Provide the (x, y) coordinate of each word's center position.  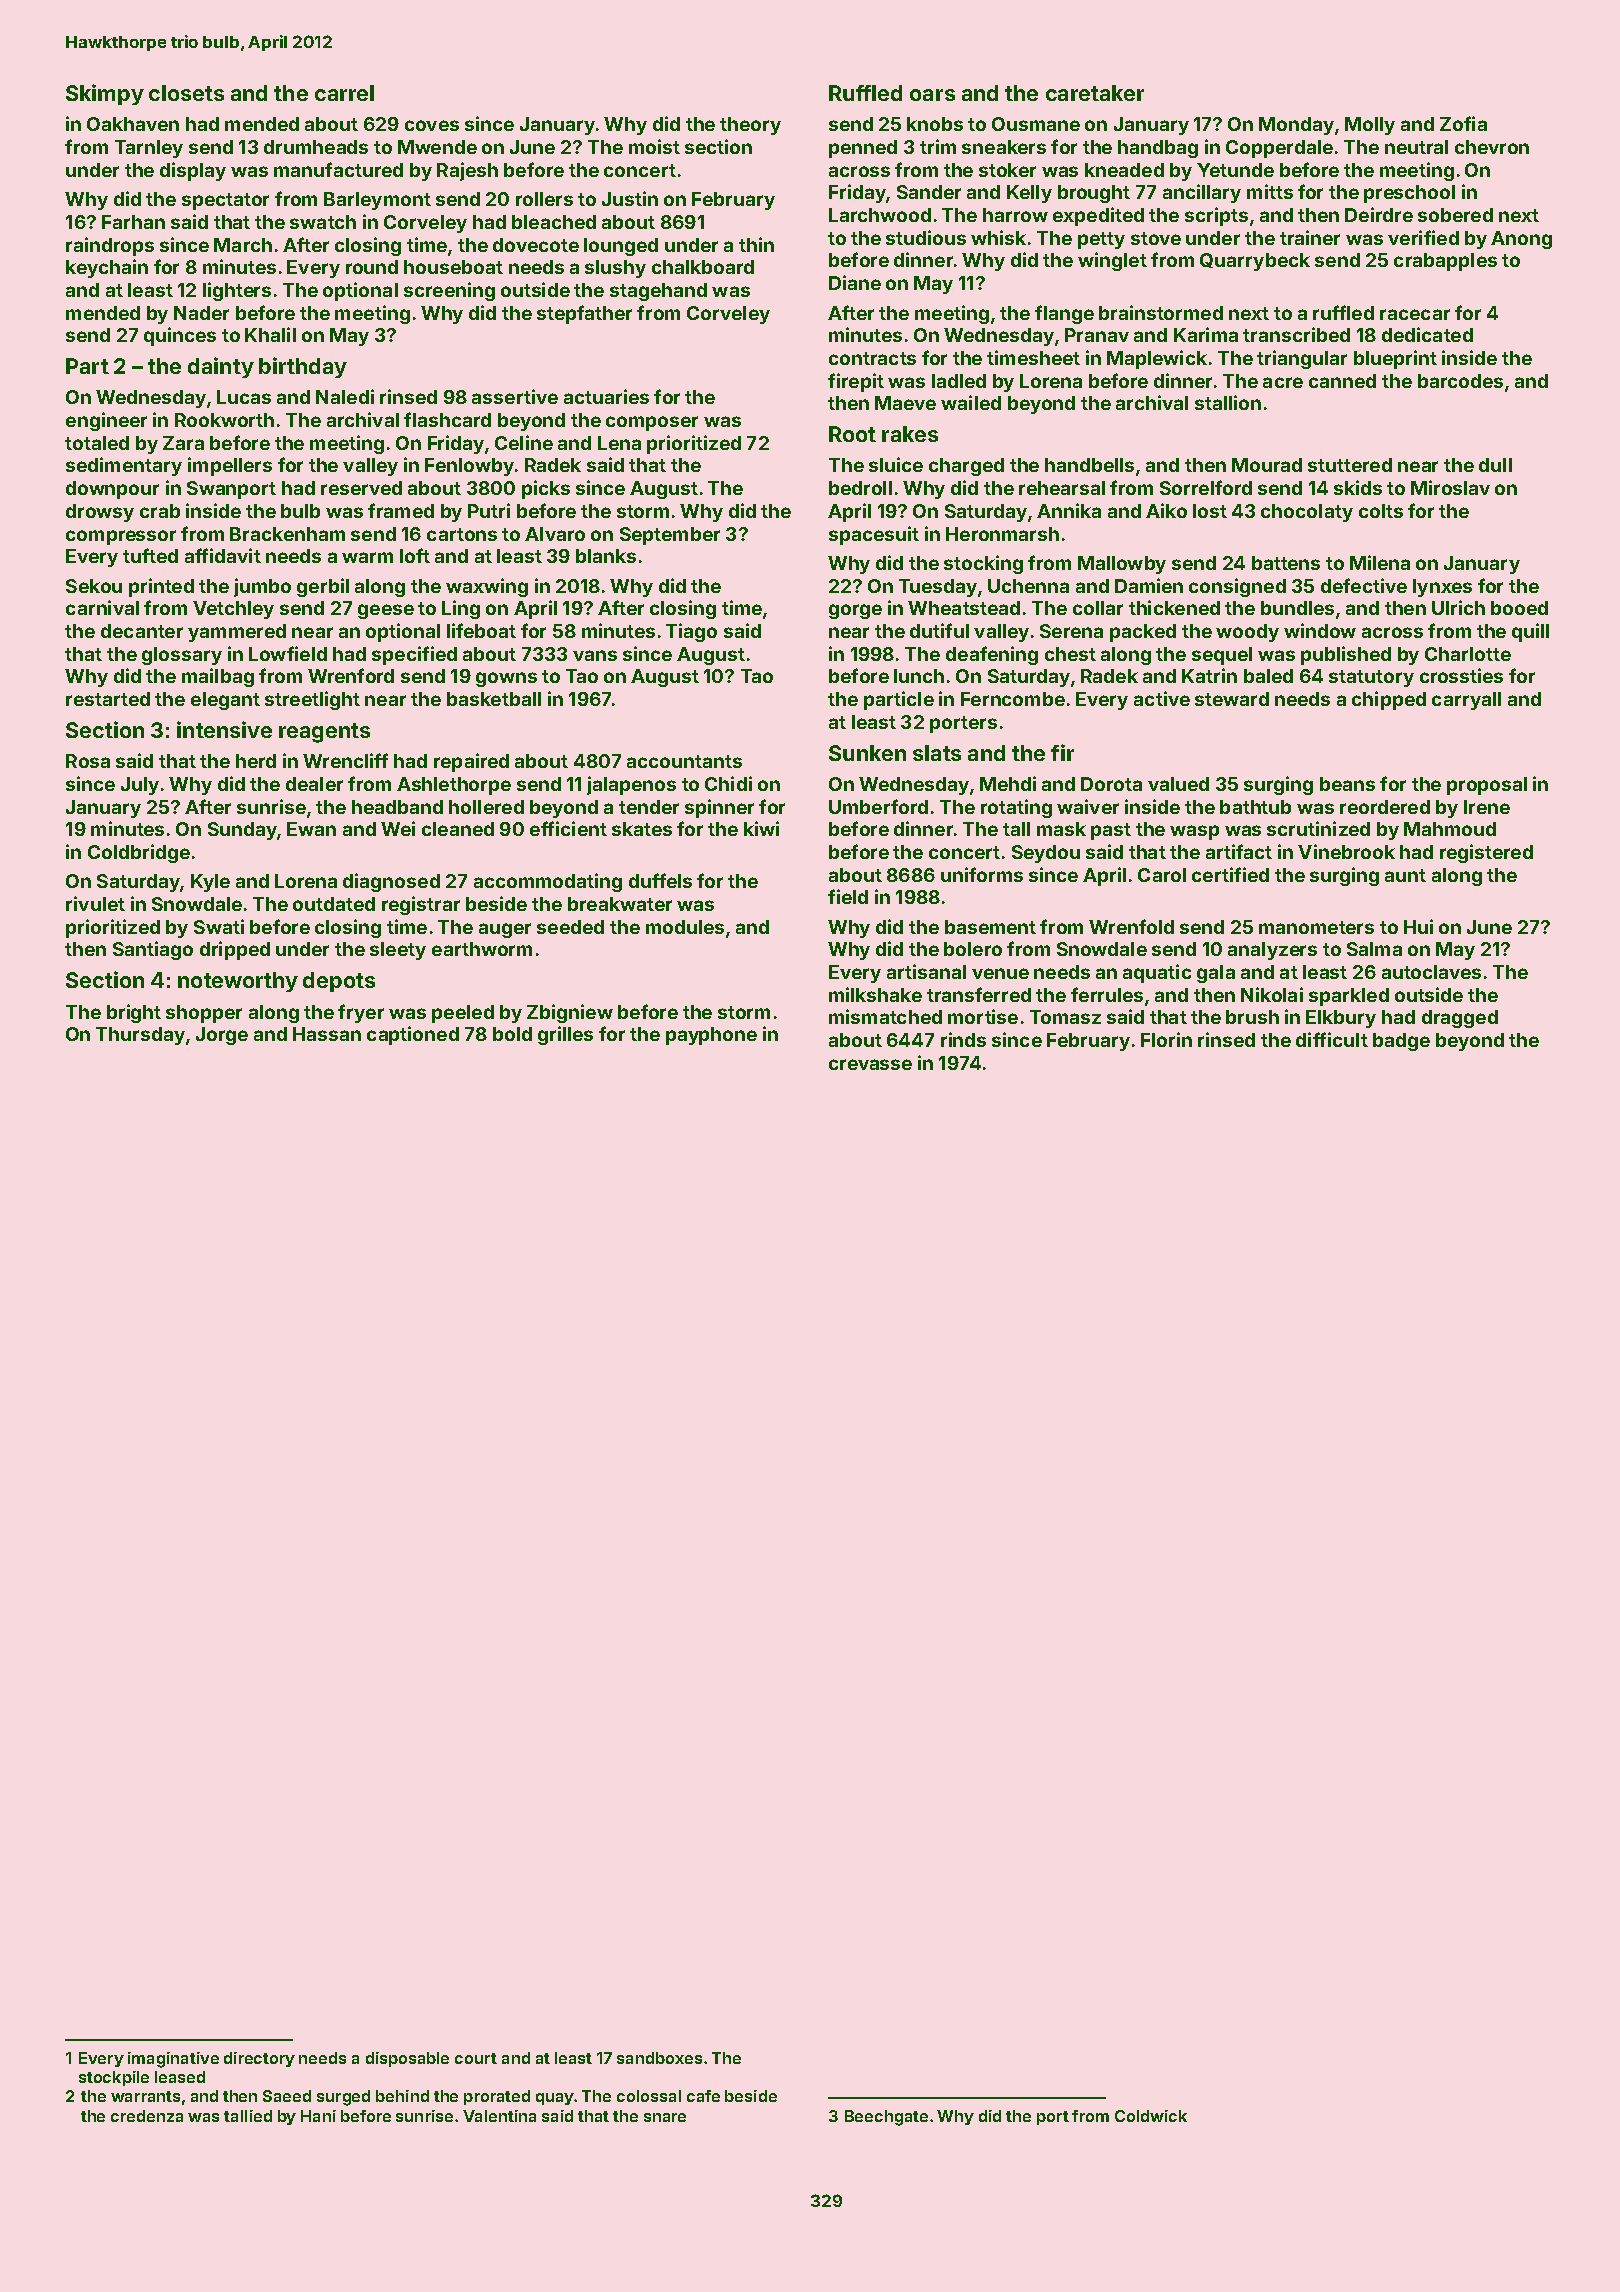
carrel (344, 93)
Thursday (140, 1036)
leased (180, 2077)
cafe (703, 2096)
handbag (1158, 149)
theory (750, 126)
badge (1401, 1042)
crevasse (870, 1064)
